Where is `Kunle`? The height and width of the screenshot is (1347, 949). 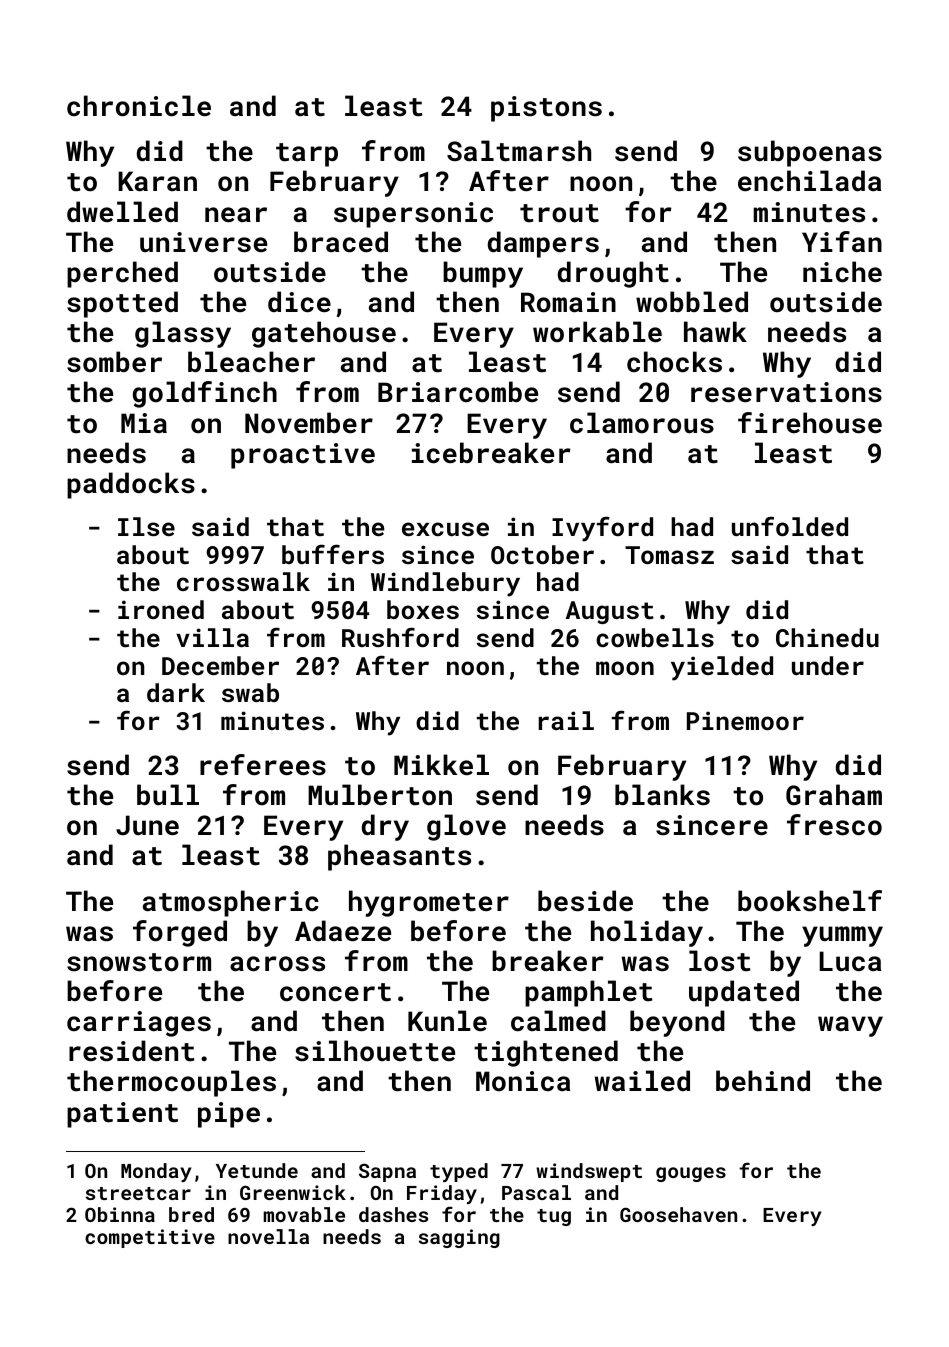 Kunle is located at coordinates (447, 1020).
